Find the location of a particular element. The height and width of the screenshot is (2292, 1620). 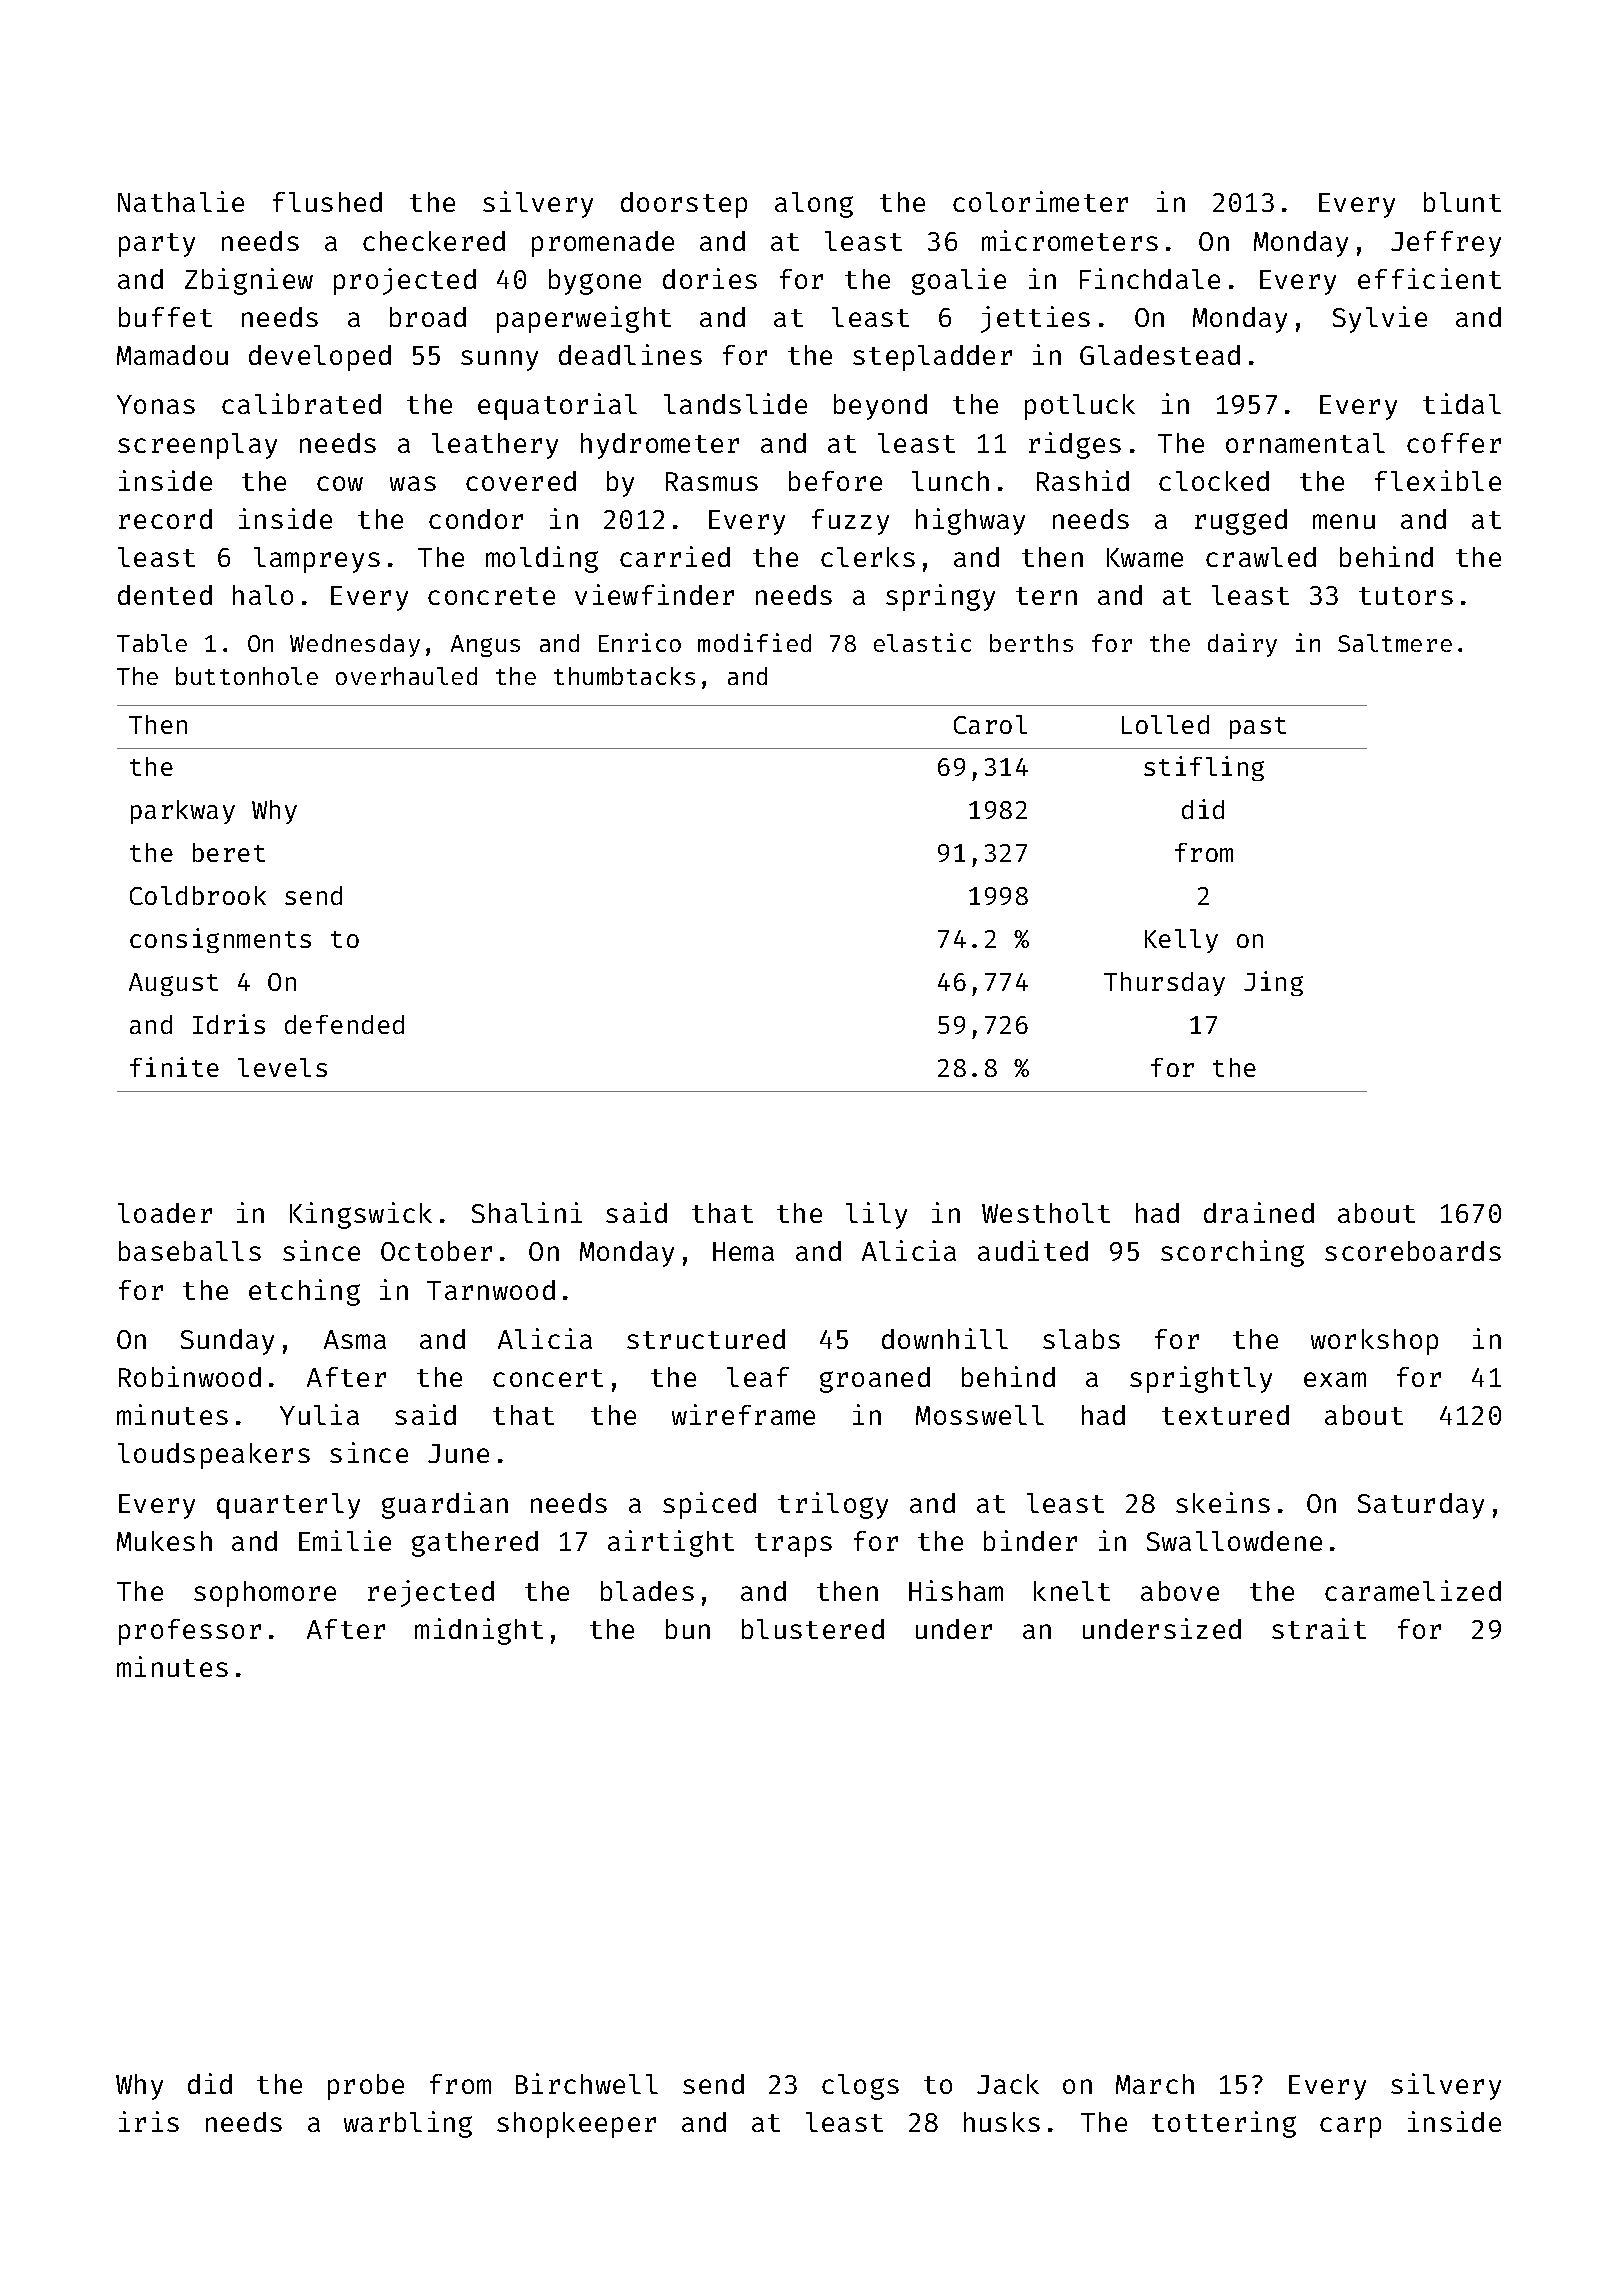

Nathalie is located at coordinates (181, 201).
